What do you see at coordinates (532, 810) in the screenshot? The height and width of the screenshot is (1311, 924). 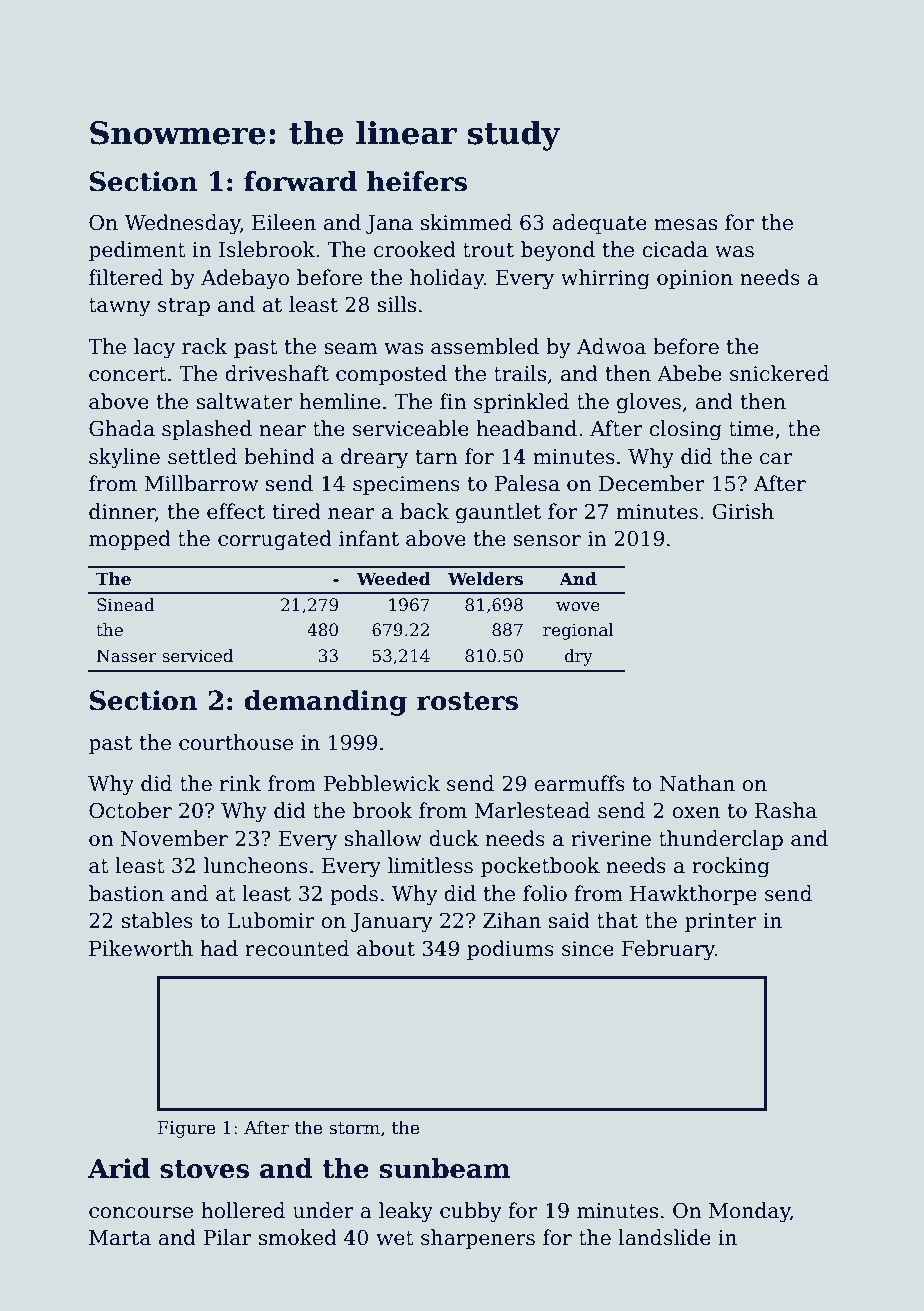 I see `Marlestead` at bounding box center [532, 810].
